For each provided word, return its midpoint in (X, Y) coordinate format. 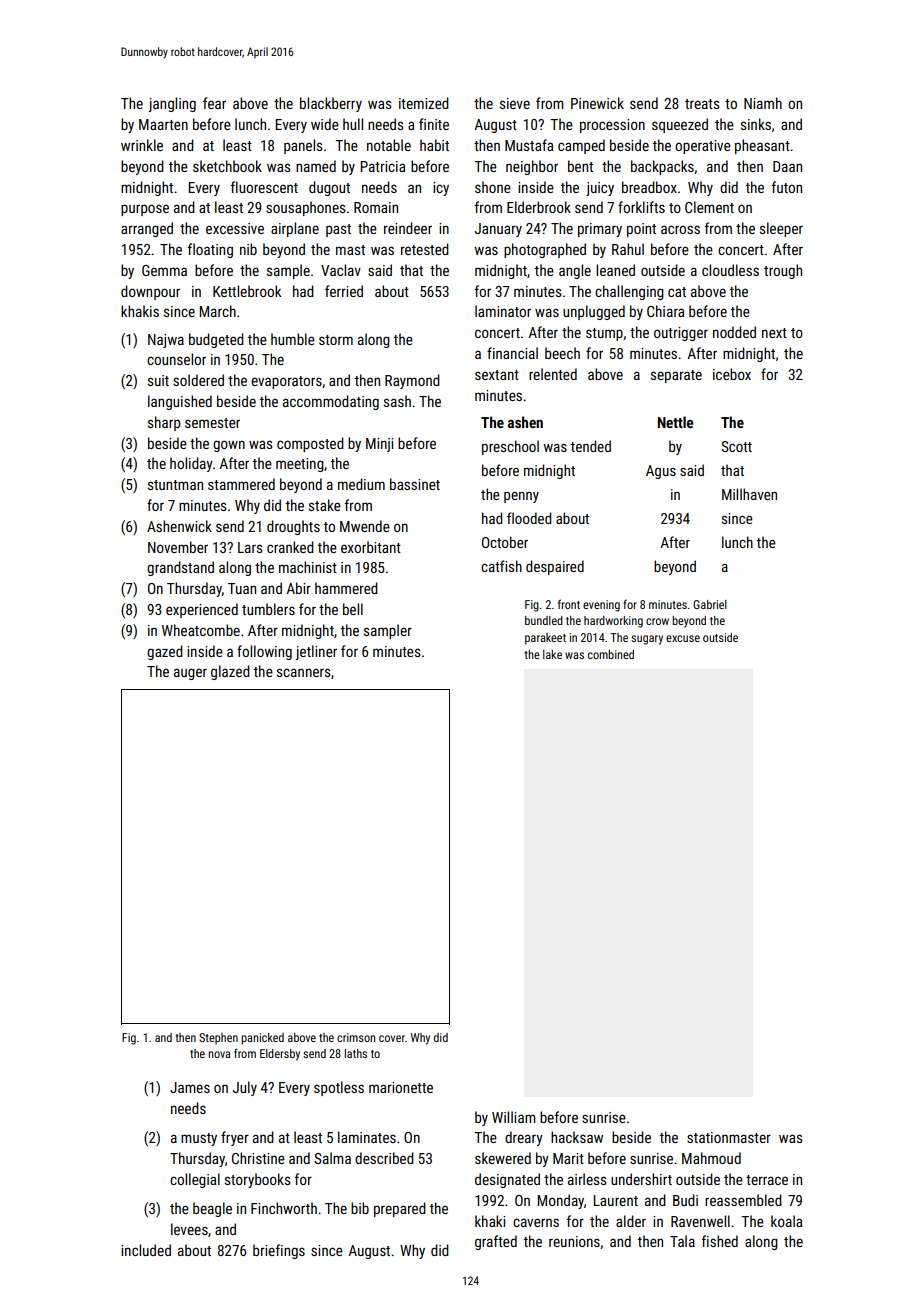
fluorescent (264, 187)
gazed (165, 652)
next (774, 333)
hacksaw (577, 1137)
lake (552, 654)
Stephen (218, 1039)
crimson (356, 1037)
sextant (497, 375)
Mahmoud (711, 1158)
